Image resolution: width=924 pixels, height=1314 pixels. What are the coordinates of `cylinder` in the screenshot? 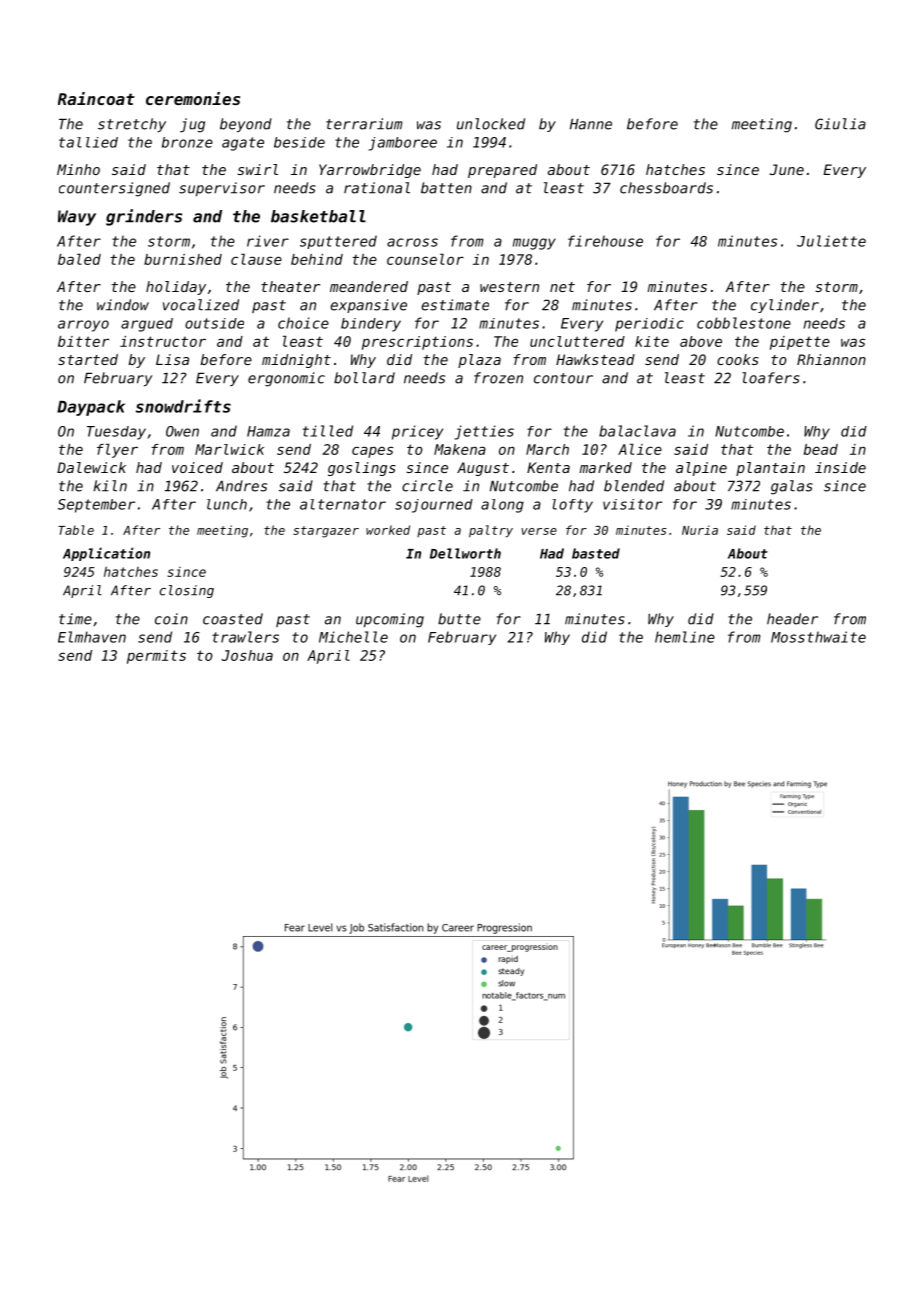 It's located at (785, 306).
